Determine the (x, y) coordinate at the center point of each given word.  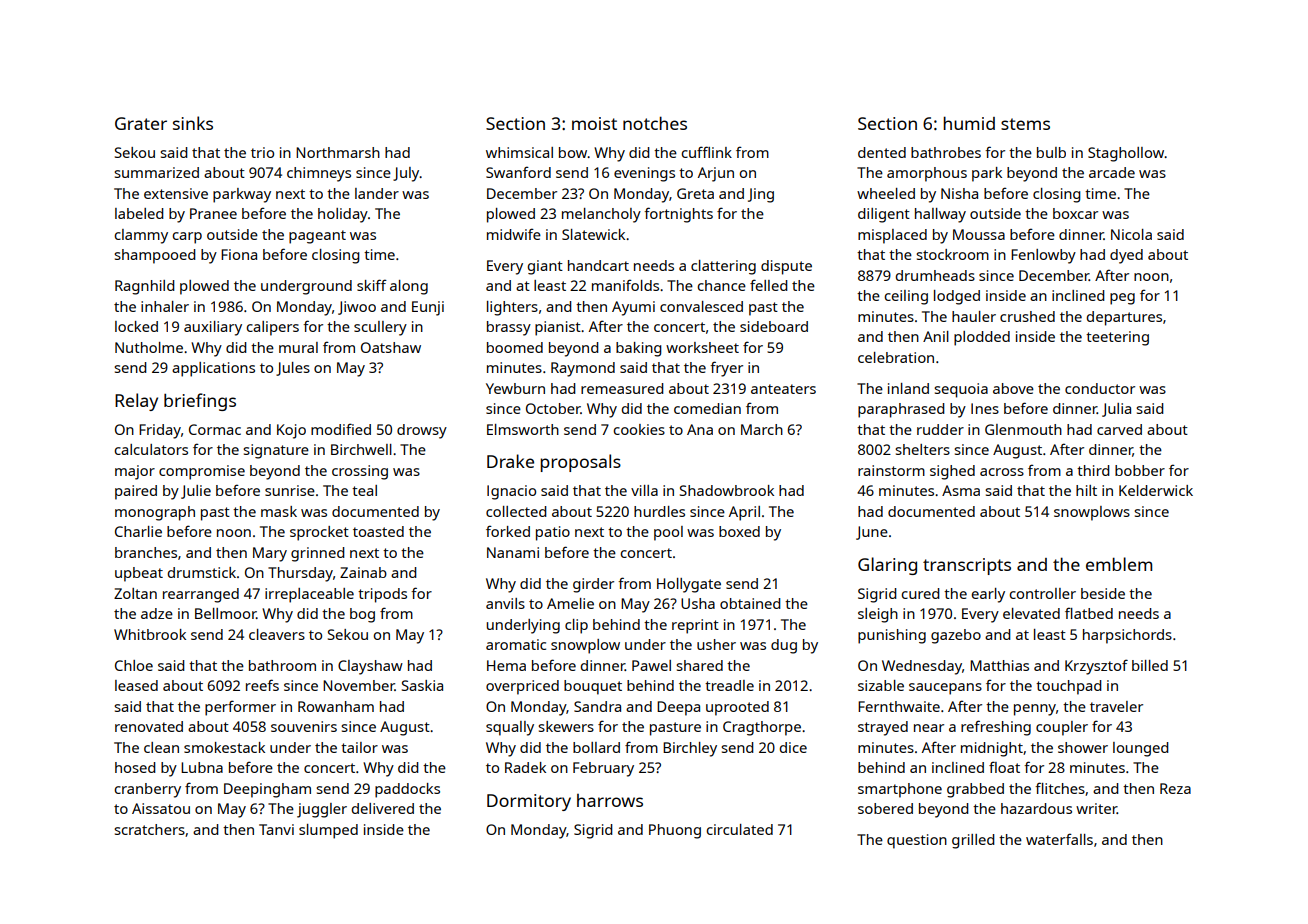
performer (240, 708)
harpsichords (1127, 636)
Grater (141, 123)
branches (146, 552)
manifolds (625, 285)
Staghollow (1126, 154)
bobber (1140, 470)
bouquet (593, 687)
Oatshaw (391, 347)
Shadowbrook (727, 490)
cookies (639, 429)
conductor (1100, 388)
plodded (982, 338)
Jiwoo (357, 308)
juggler (322, 810)
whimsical (519, 152)
